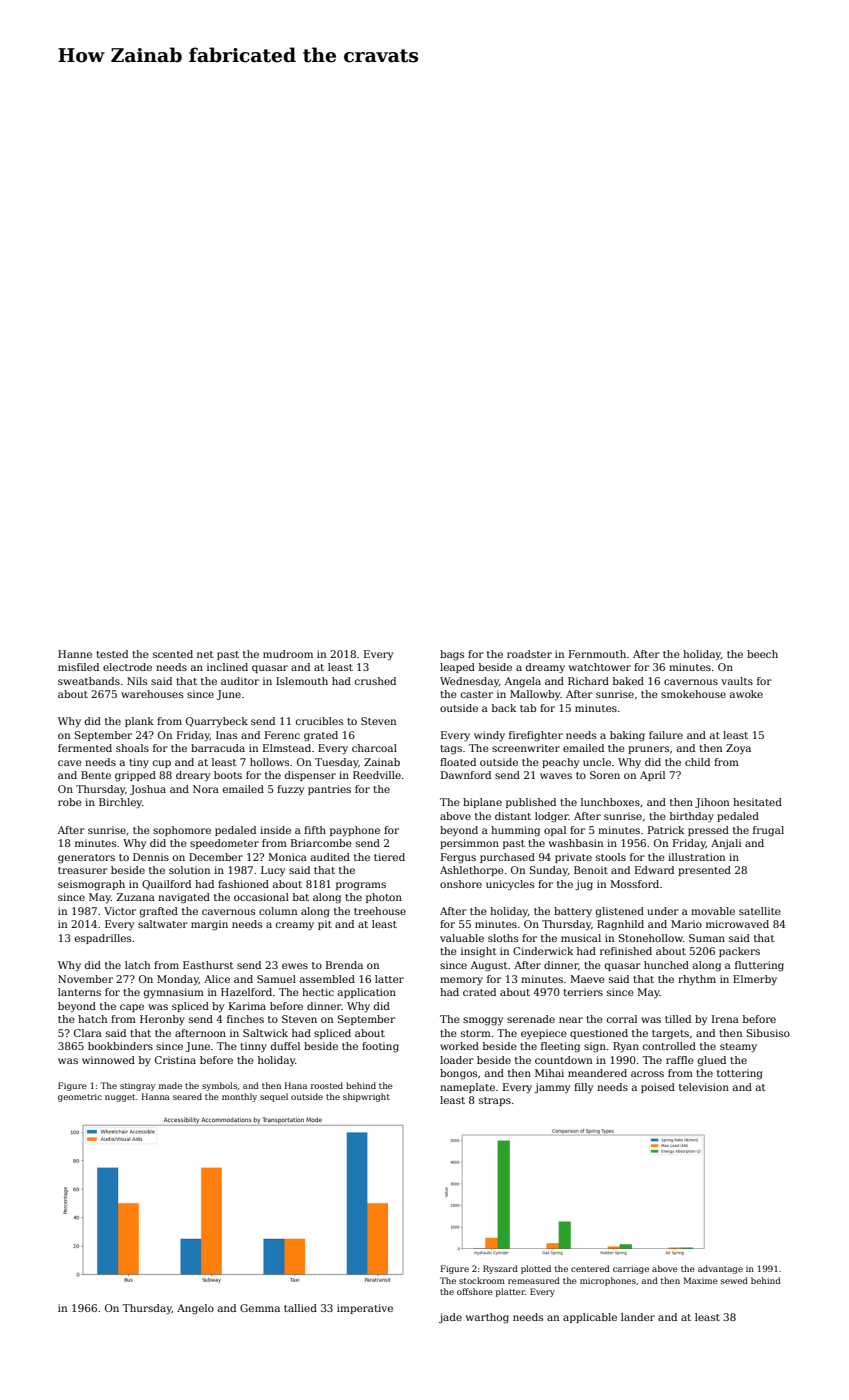 The image size is (849, 1400). What do you see at coordinates (290, 790) in the page?
I see `fuzzy` at bounding box center [290, 790].
